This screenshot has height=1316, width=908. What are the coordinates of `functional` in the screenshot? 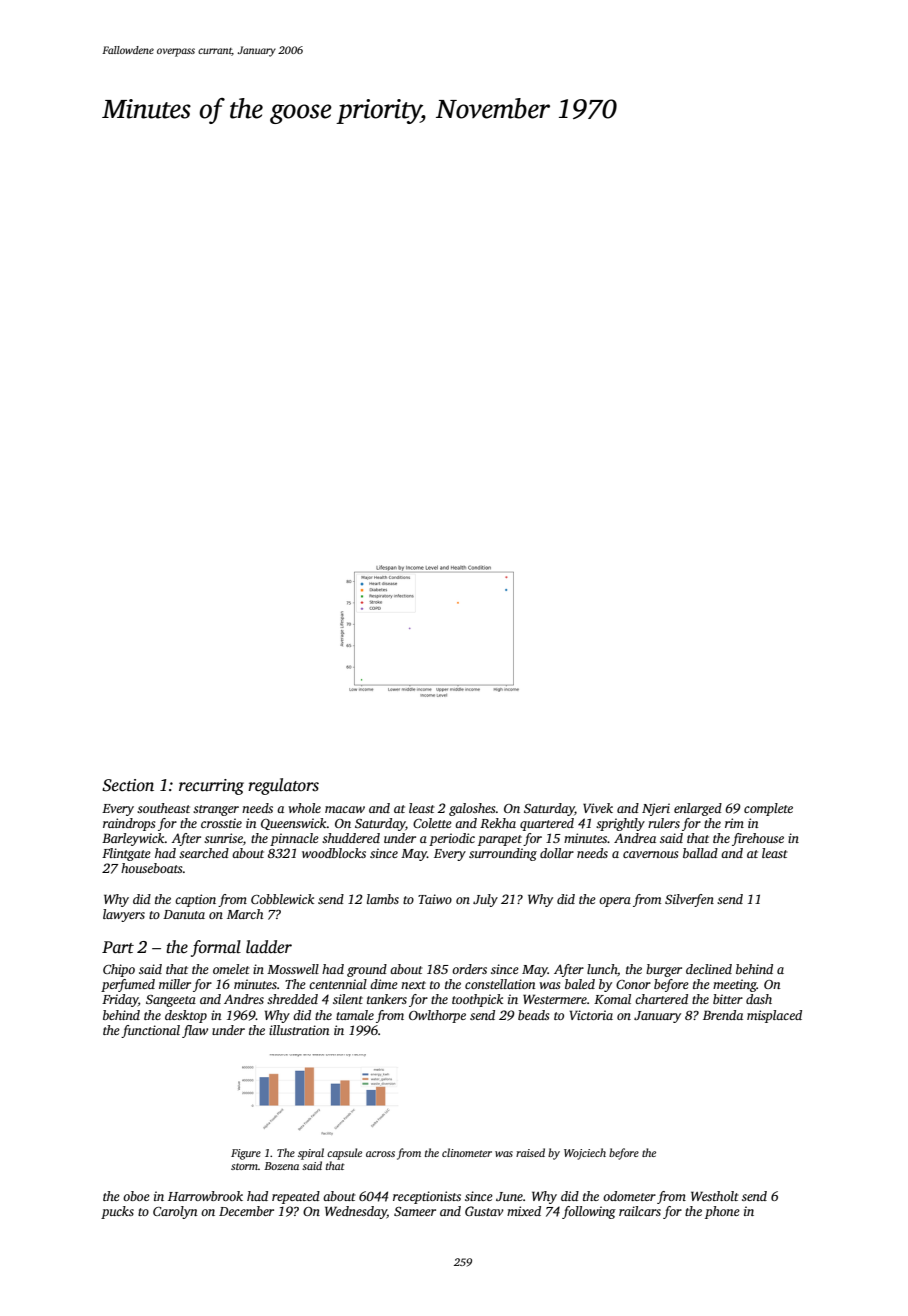 It's located at (150, 1031).
